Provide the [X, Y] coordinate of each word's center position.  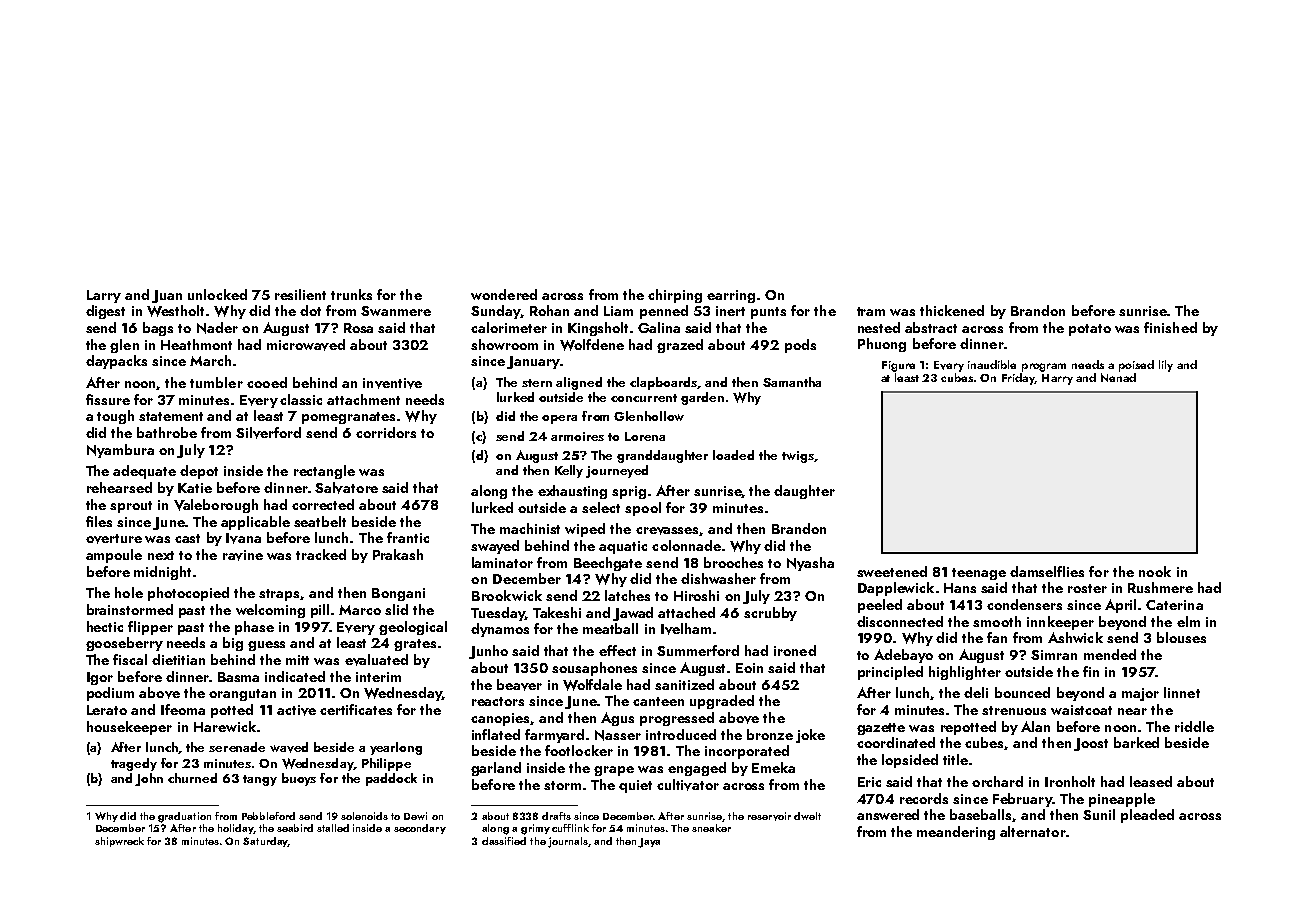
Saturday [265, 842]
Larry [104, 296]
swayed [495, 547]
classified [504, 841]
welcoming [270, 611]
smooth [997, 621]
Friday [1018, 379]
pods [800, 346]
